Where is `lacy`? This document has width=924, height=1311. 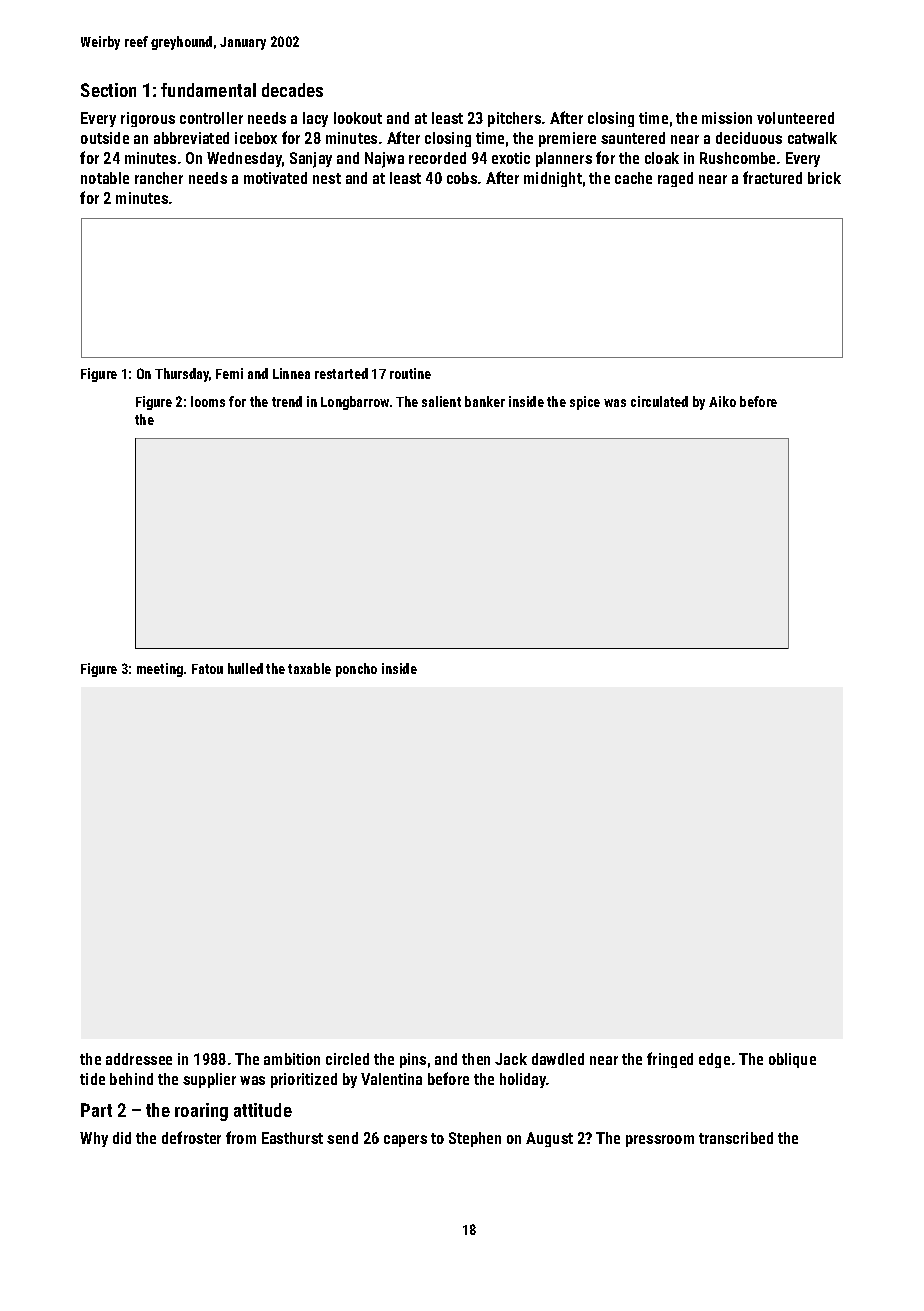
lacy is located at coordinates (315, 119).
